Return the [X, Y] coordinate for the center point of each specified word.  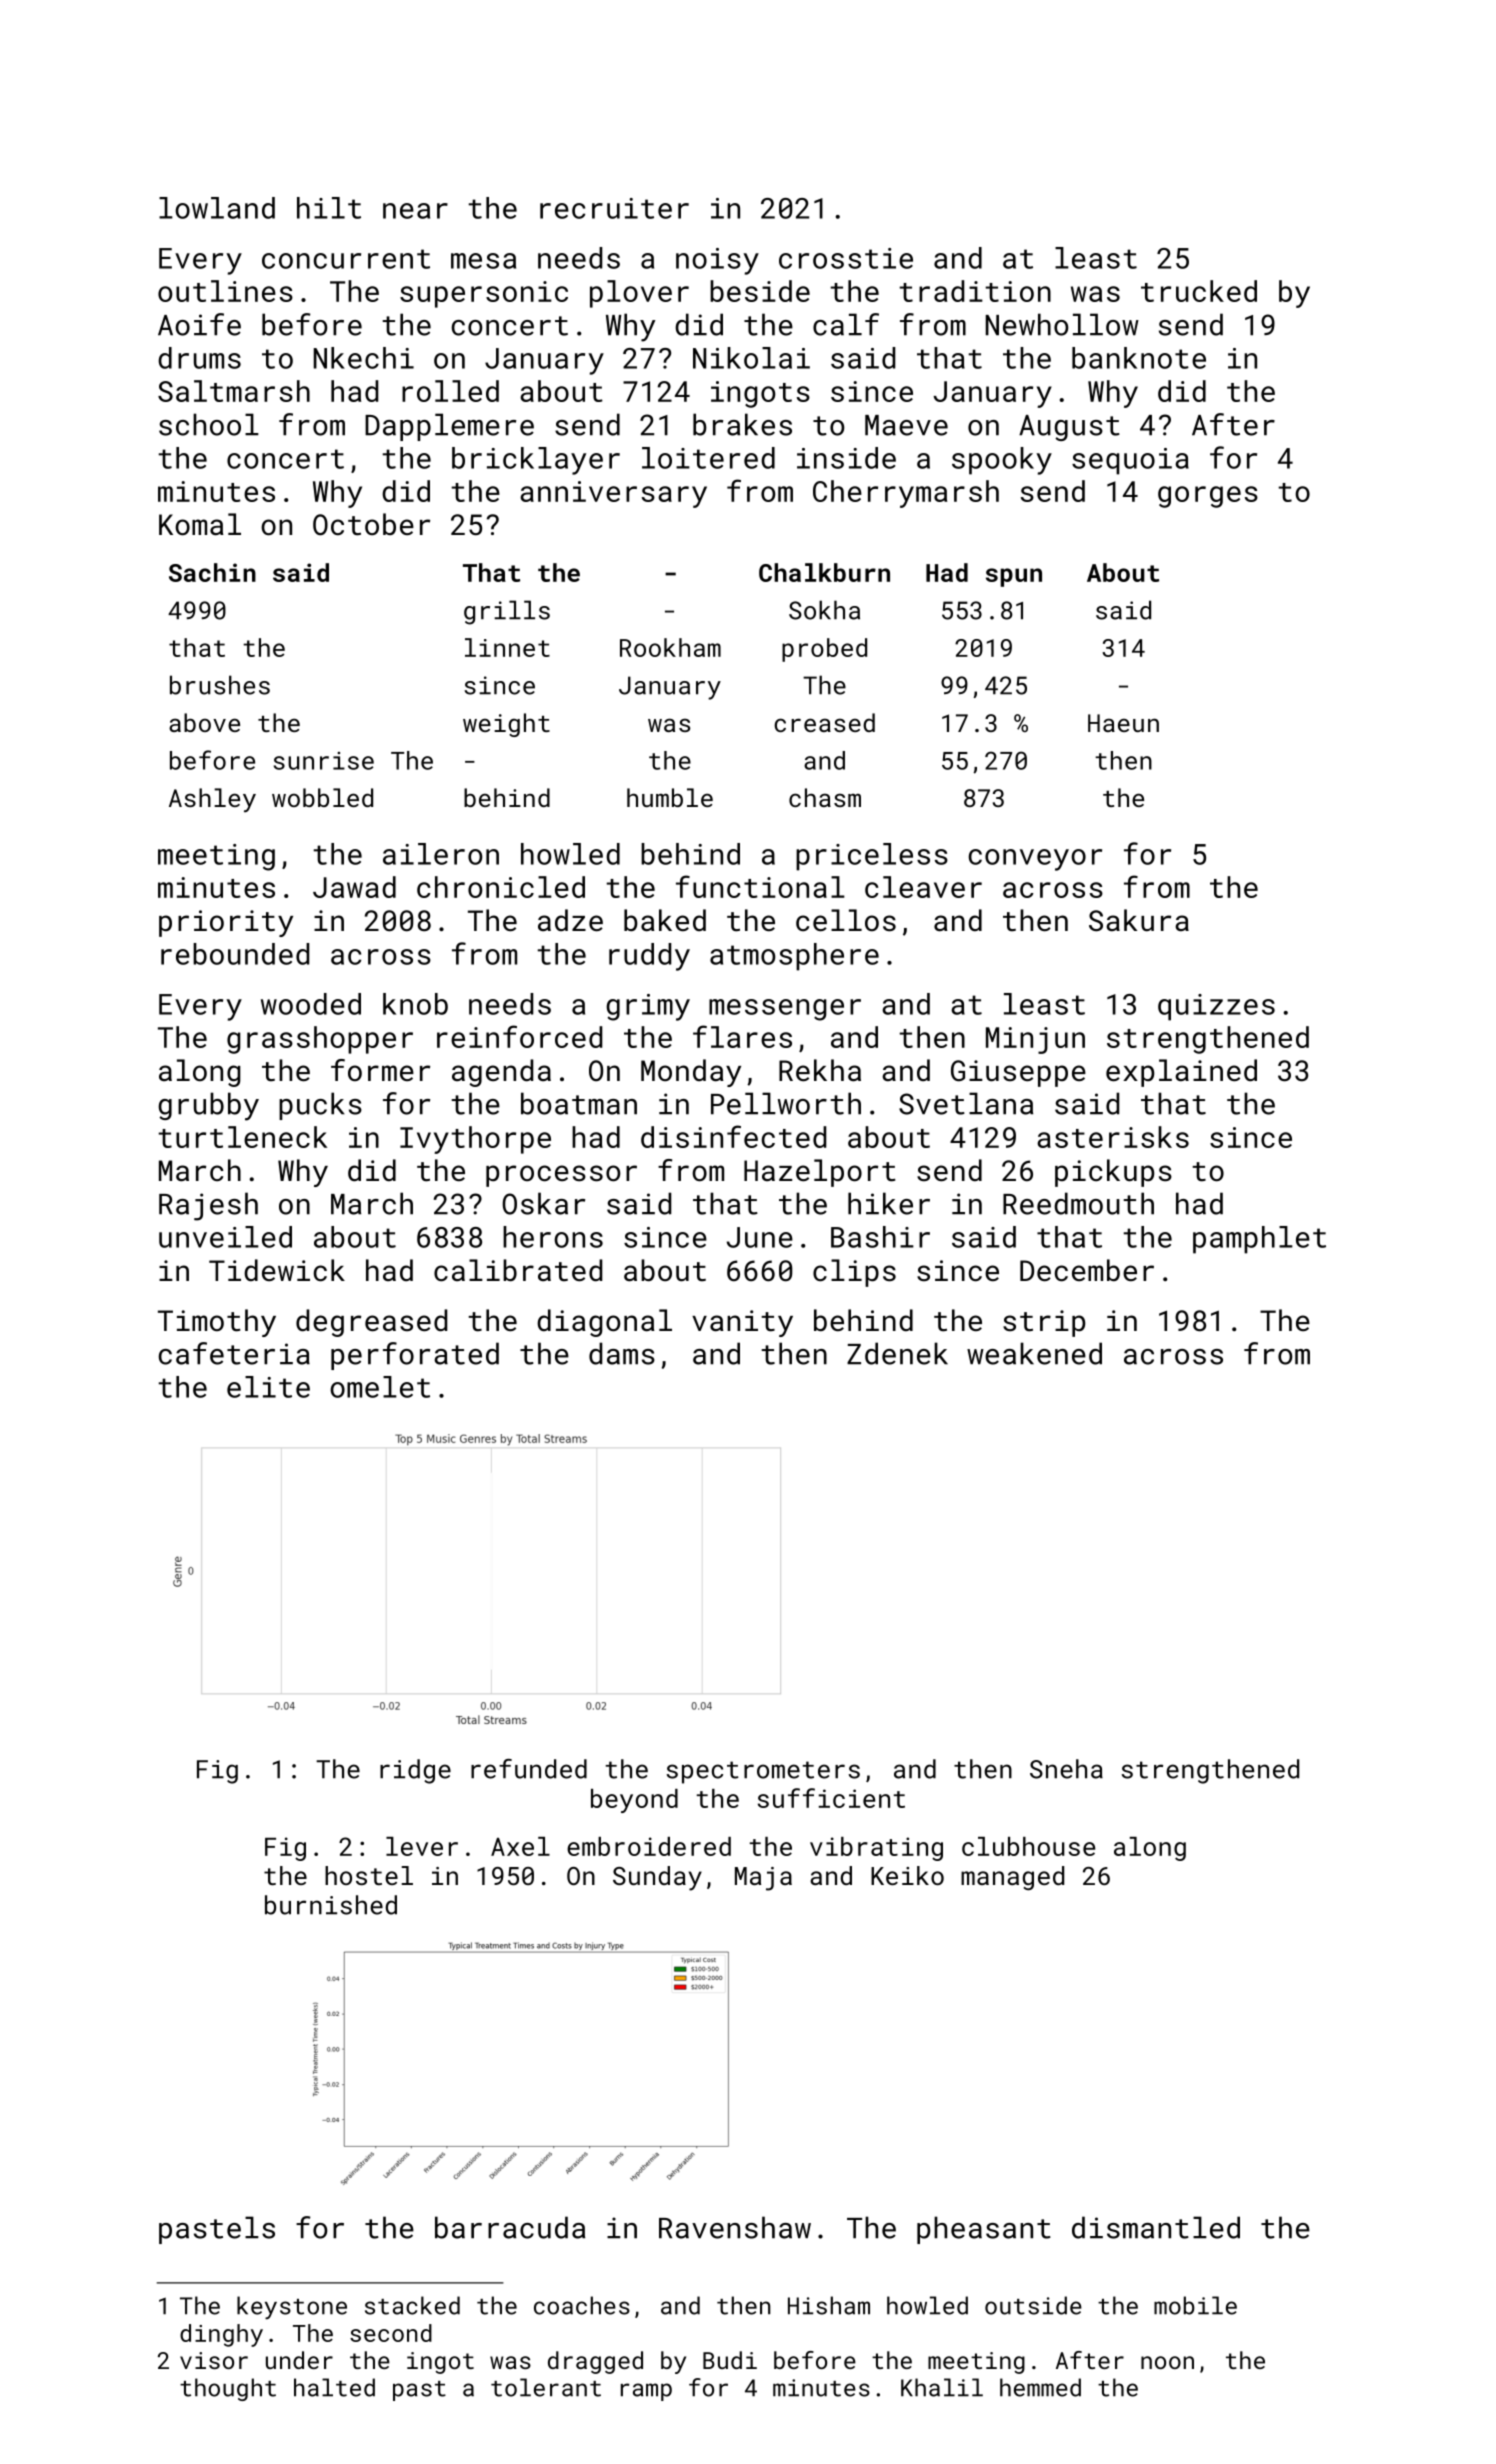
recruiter [614, 208]
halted [334, 2387]
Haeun [1123, 723]
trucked [1199, 291]
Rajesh [208, 1206]
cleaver [923, 887]
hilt [329, 208]
